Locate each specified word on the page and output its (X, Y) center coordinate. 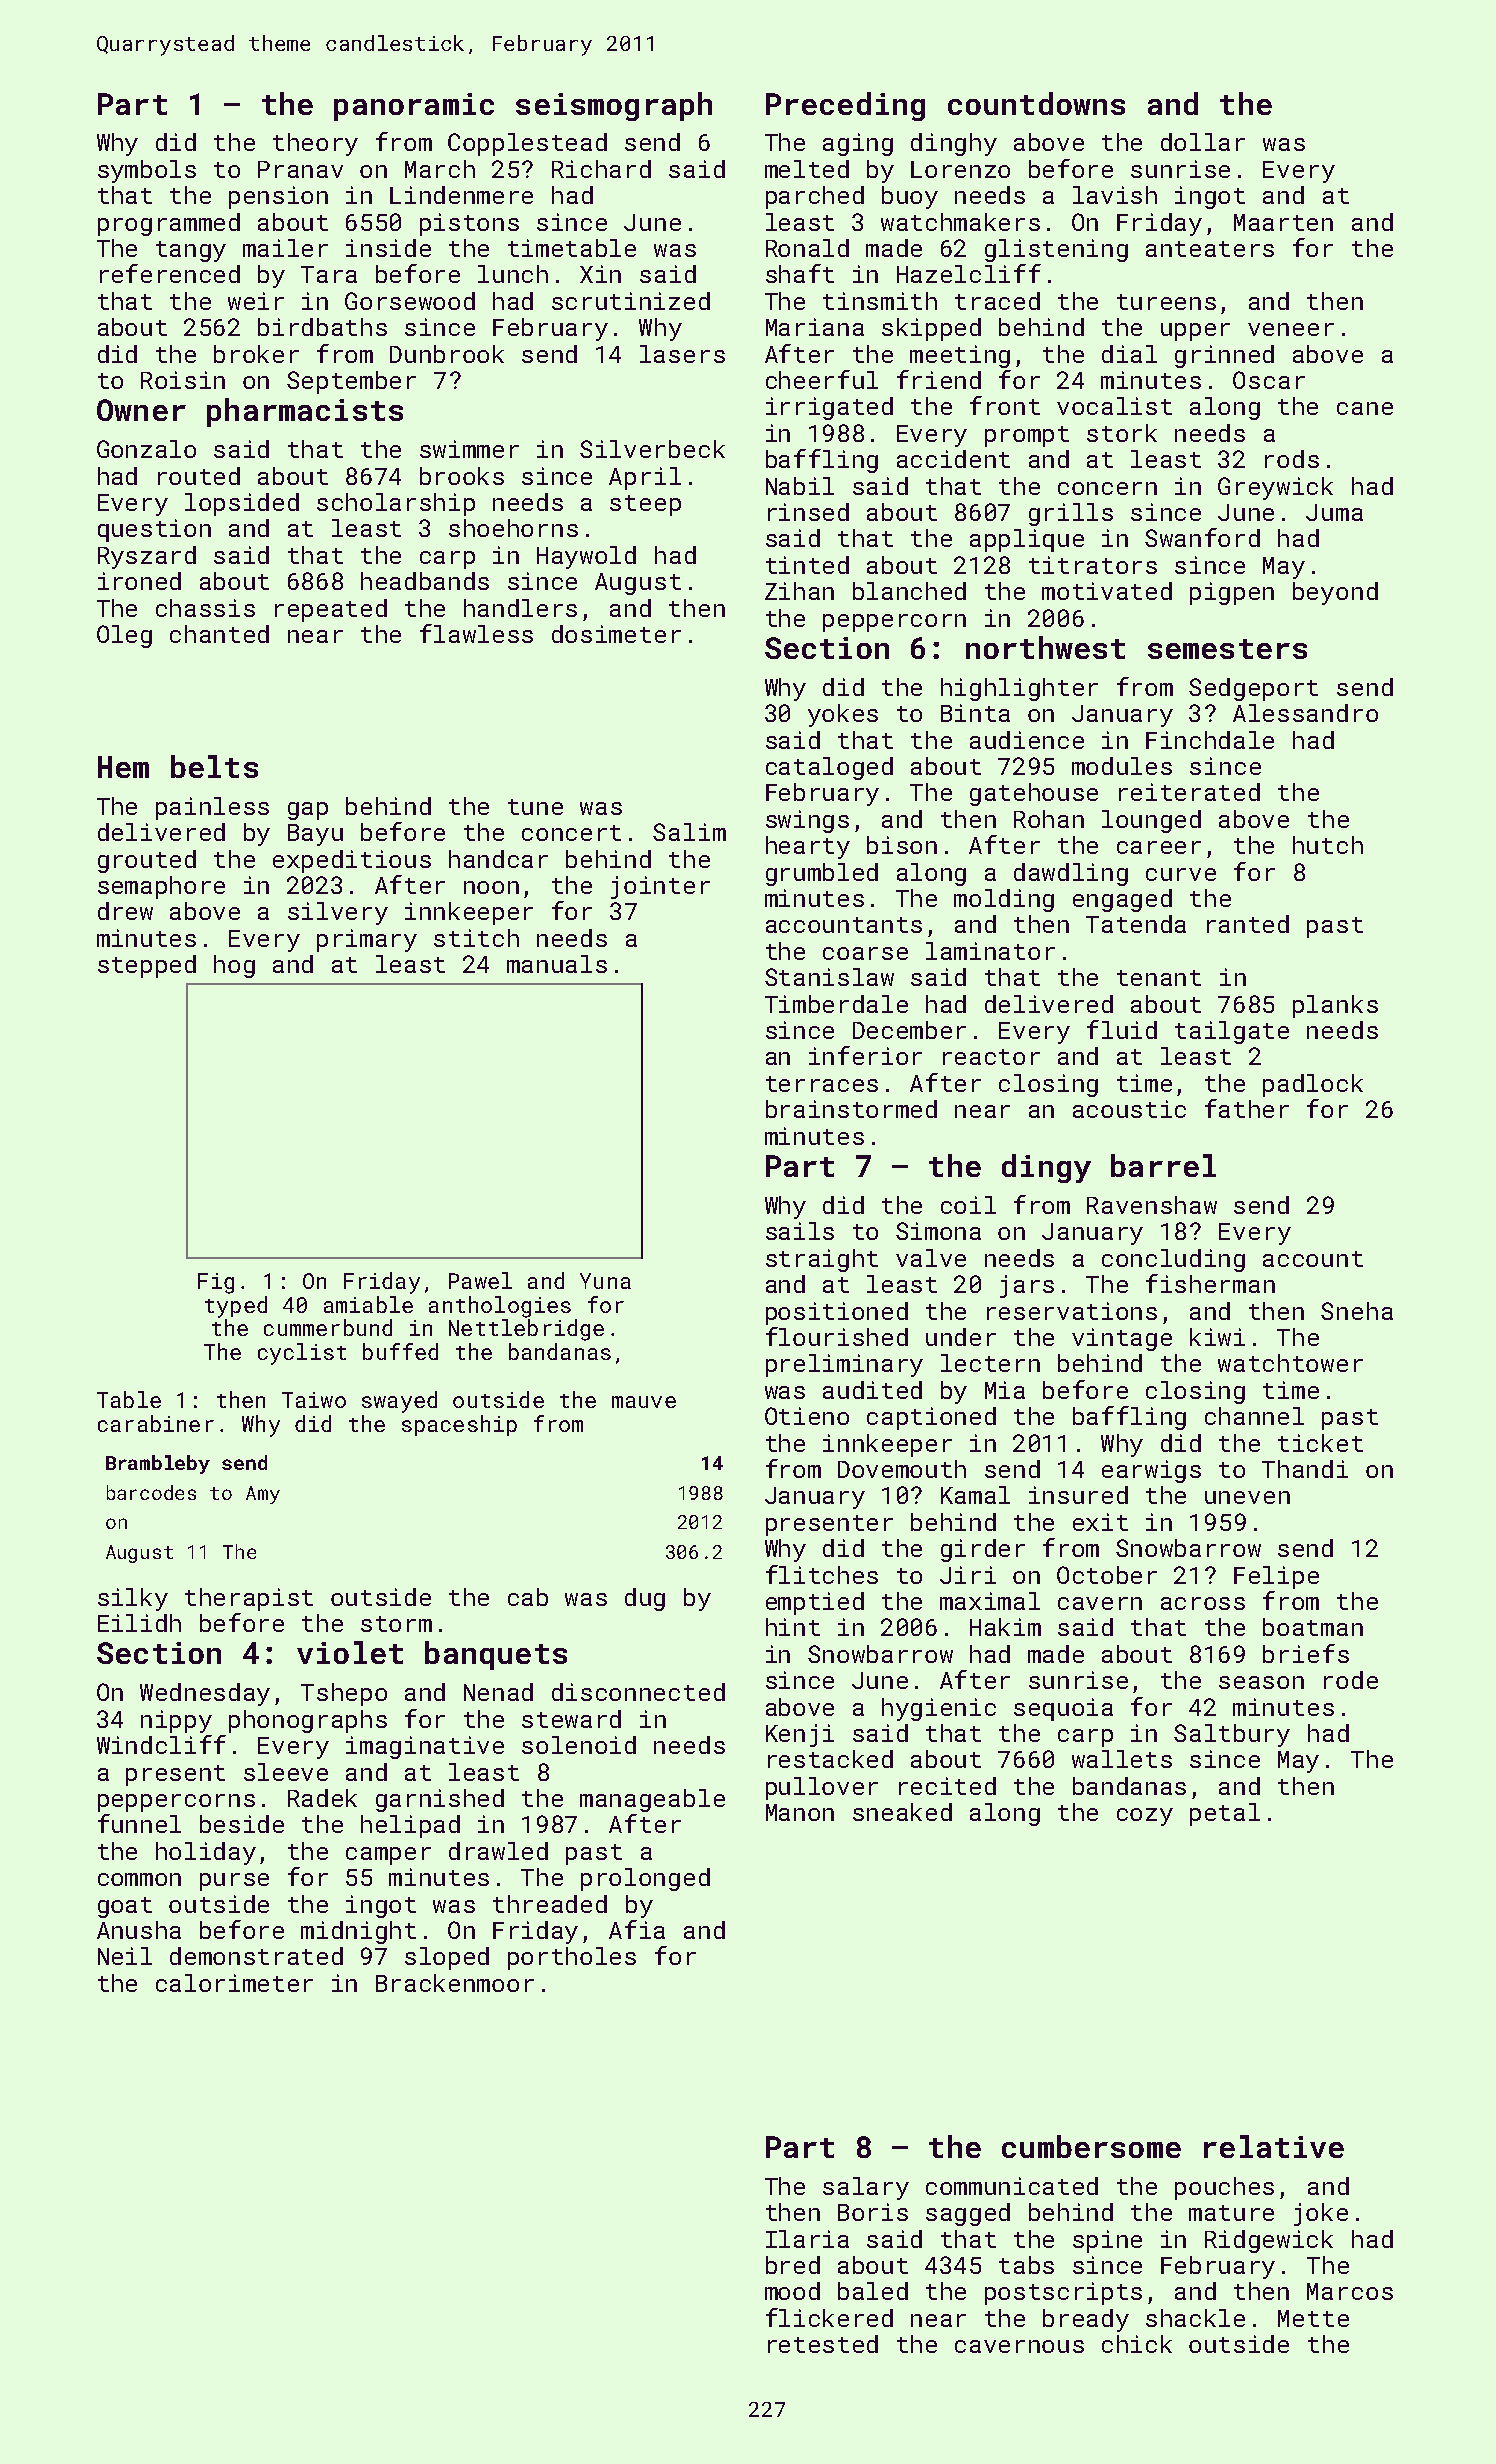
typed (236, 1307)
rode (1351, 1680)
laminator (990, 951)
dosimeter (616, 634)
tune (535, 807)
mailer (285, 248)
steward (571, 1719)
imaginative (425, 1747)
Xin (600, 274)
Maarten (1283, 222)
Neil (125, 1956)
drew (125, 911)
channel (1254, 1416)
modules (1122, 766)
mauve (644, 1402)
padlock (1313, 1085)
